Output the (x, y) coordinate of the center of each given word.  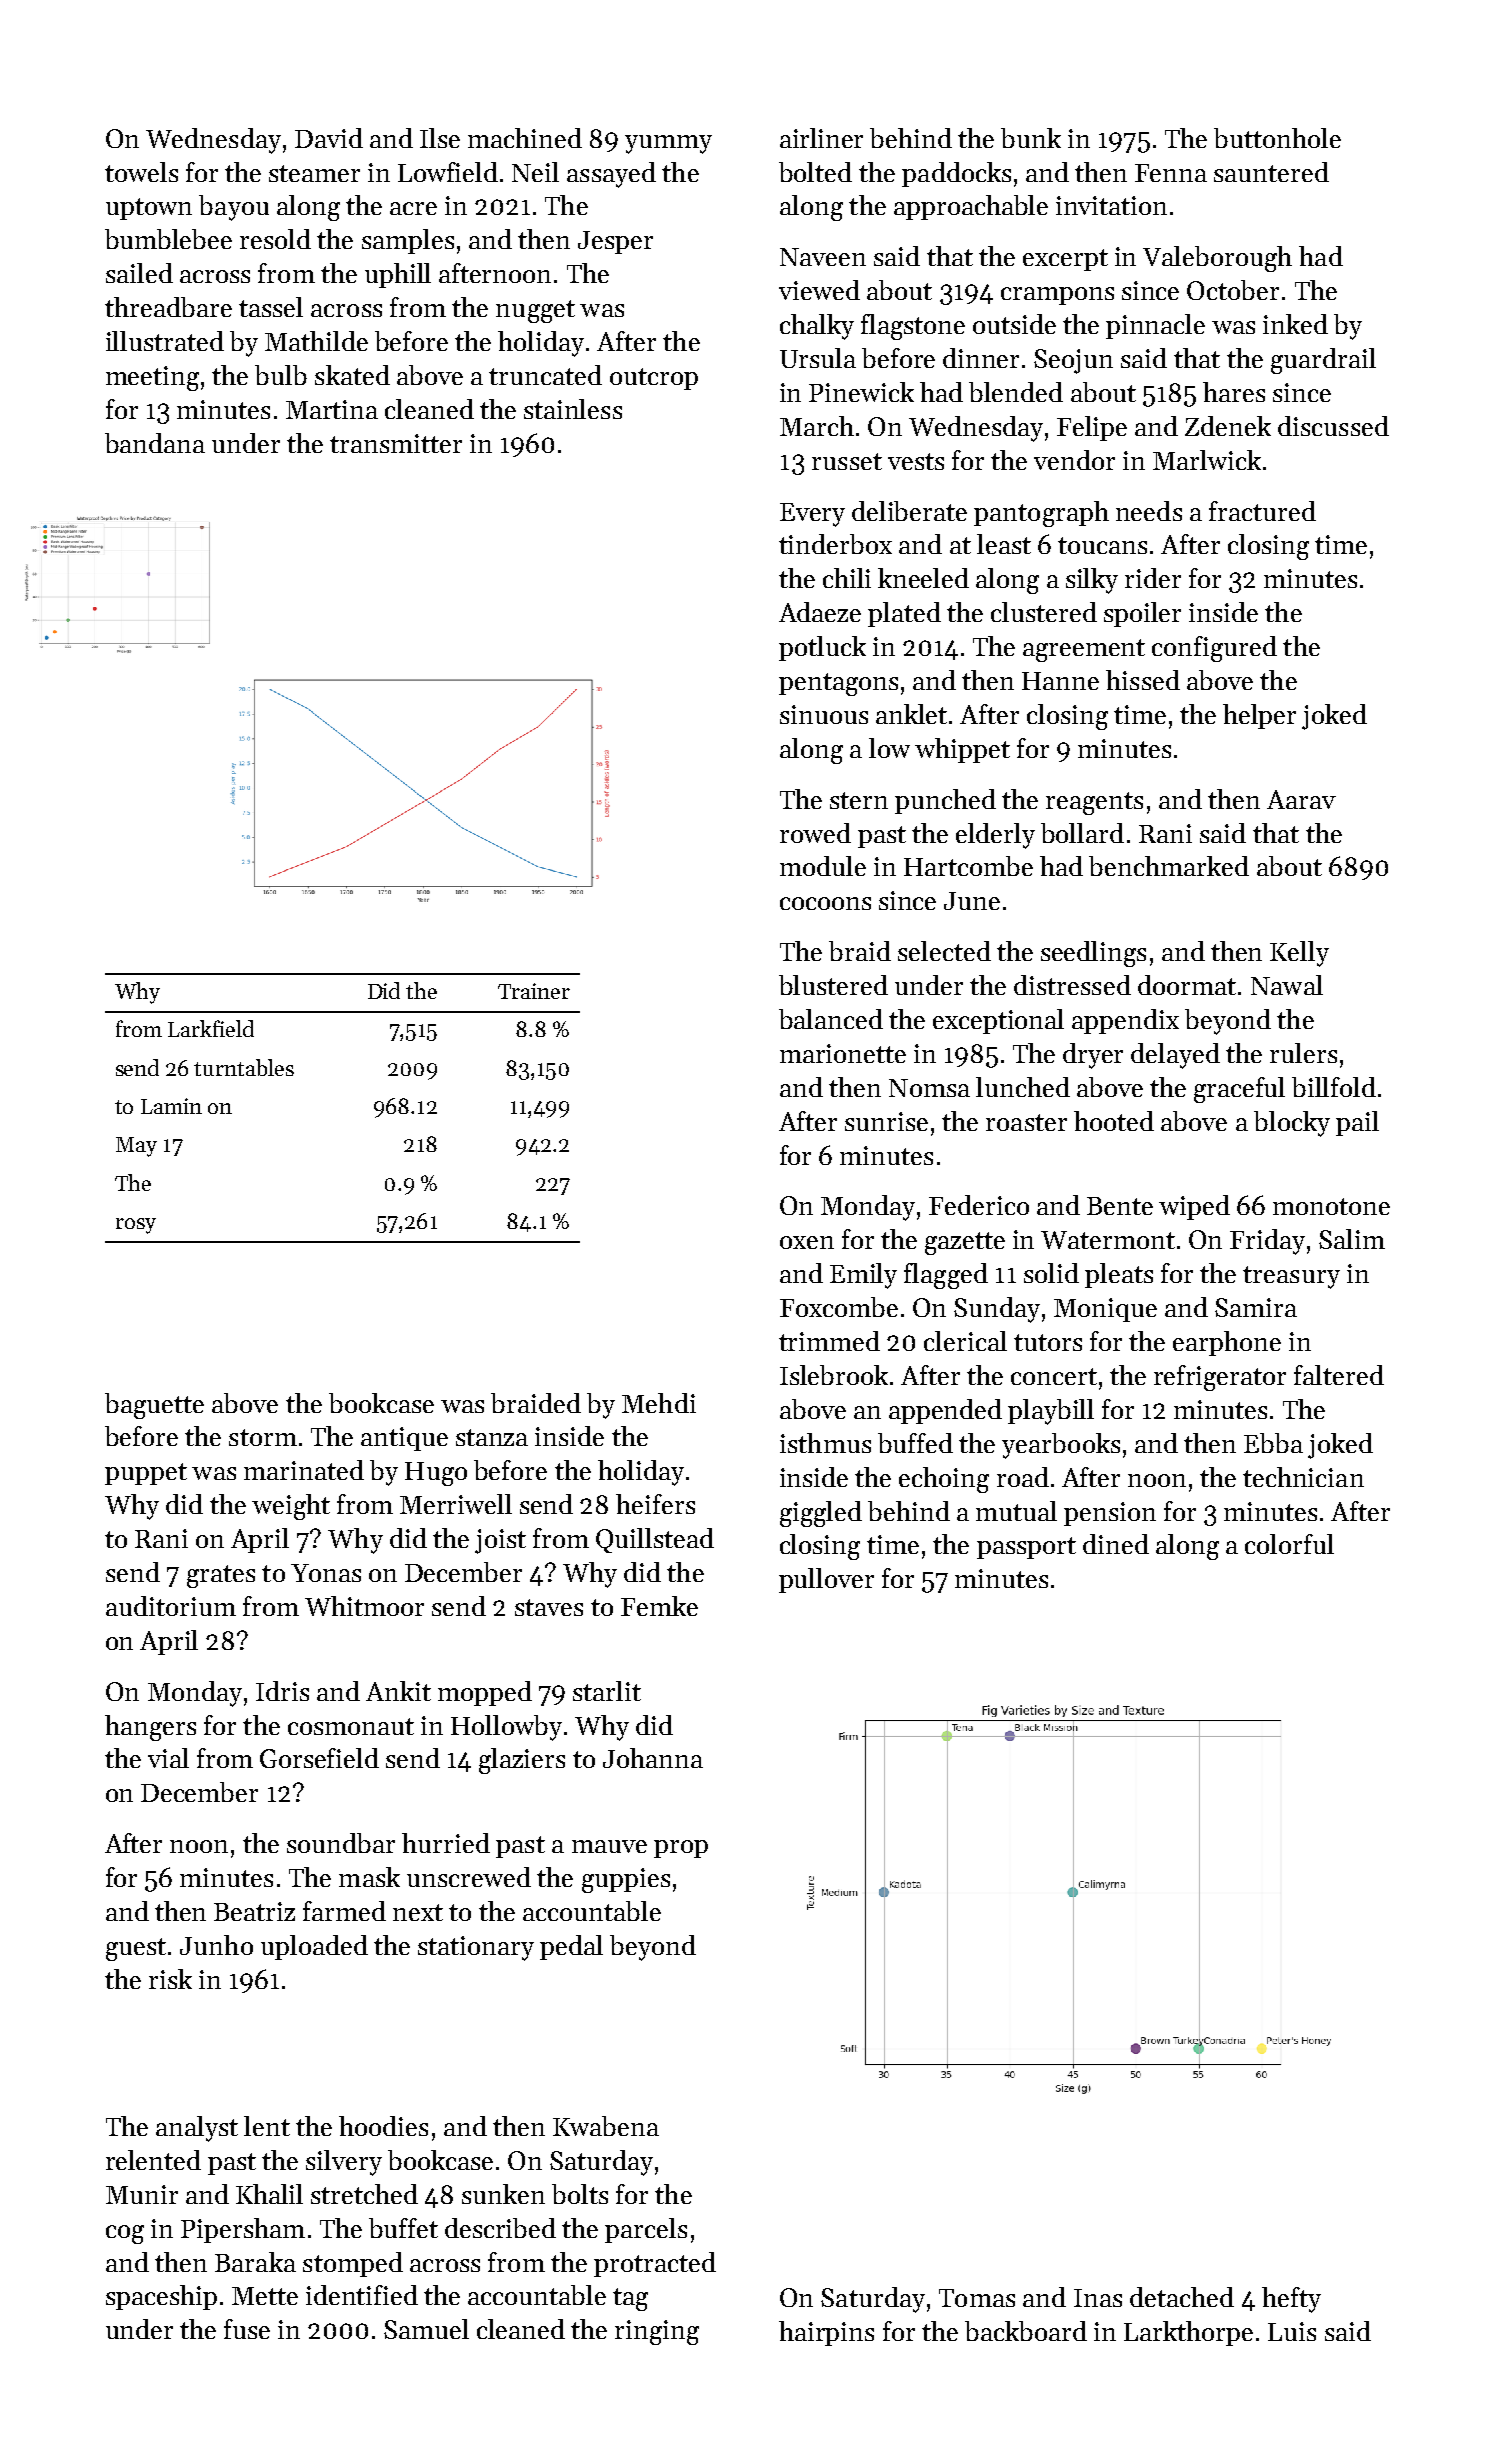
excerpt (1065, 260)
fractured (1262, 511)
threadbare (168, 307)
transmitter (396, 443)
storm (263, 1437)
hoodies (383, 2126)
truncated (545, 375)
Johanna (653, 1758)
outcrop (654, 379)
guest (136, 1949)
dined (1116, 1544)
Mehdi (659, 1403)
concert (1054, 1376)
